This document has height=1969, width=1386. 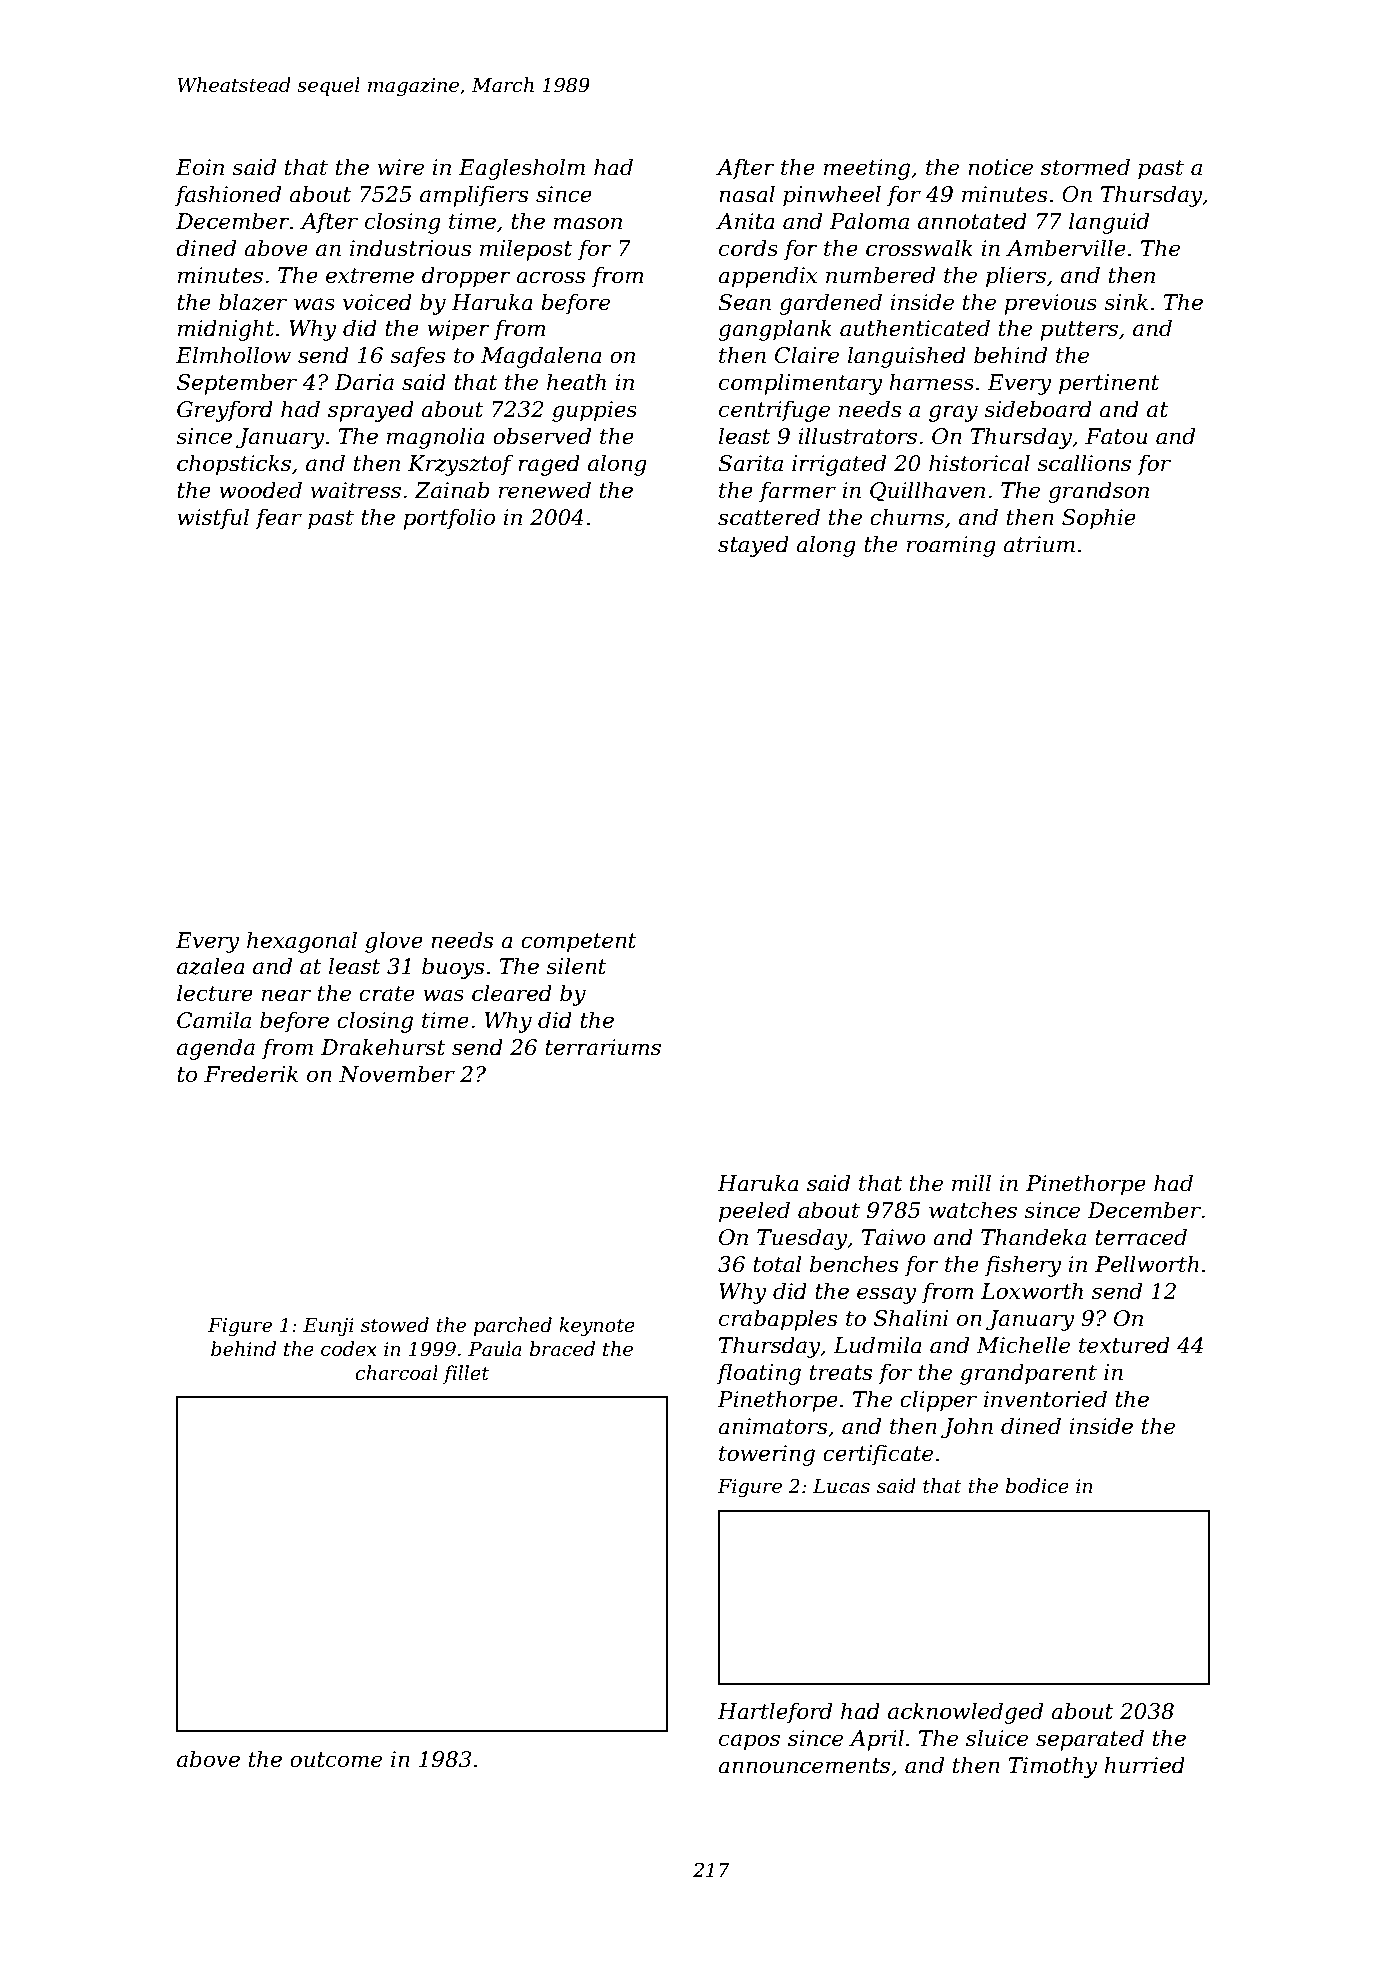 I want to click on stormed, so click(x=1085, y=167).
